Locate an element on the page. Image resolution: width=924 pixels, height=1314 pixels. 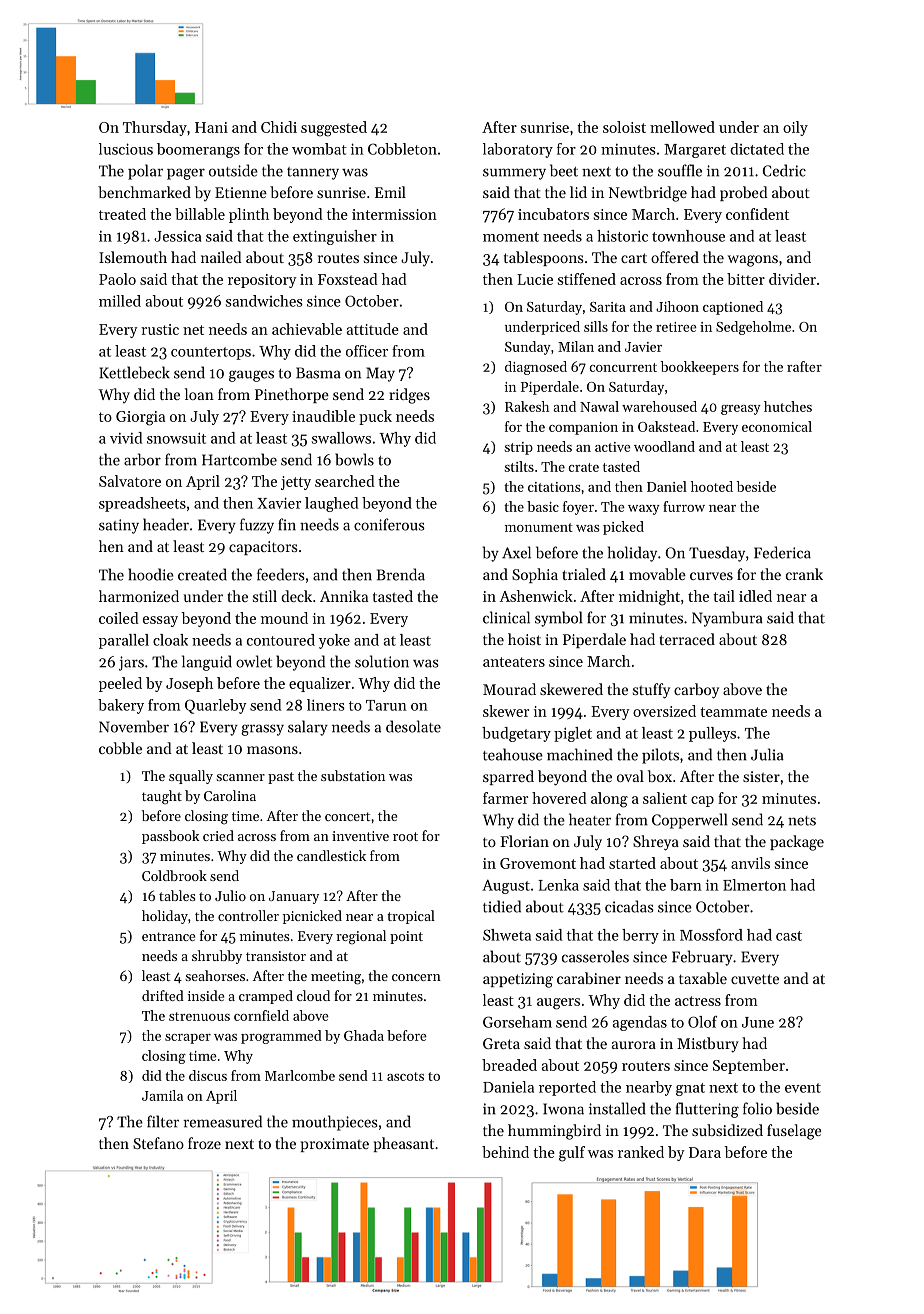
Joseph is located at coordinates (189, 684).
